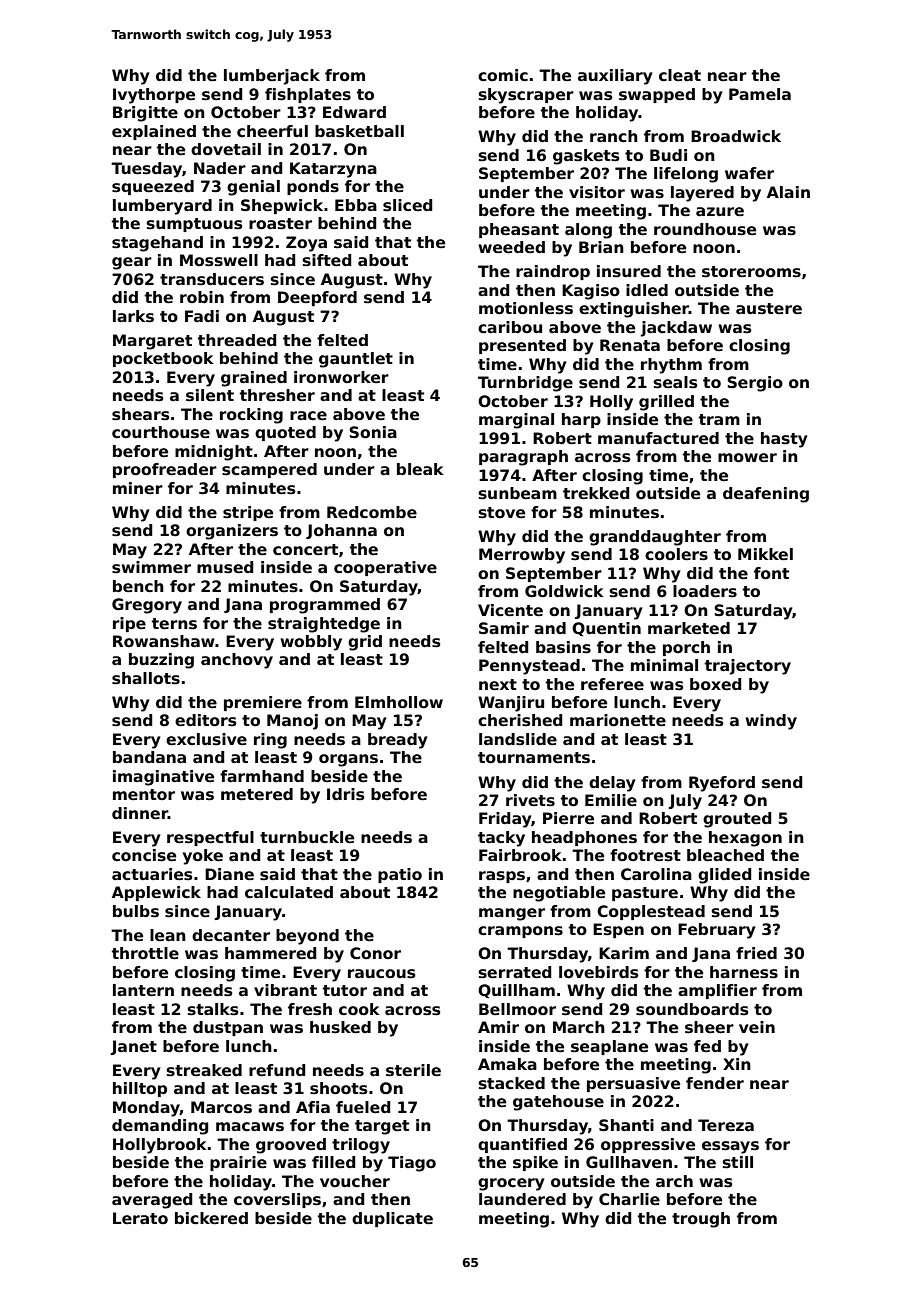  I want to click on caribou, so click(510, 327).
